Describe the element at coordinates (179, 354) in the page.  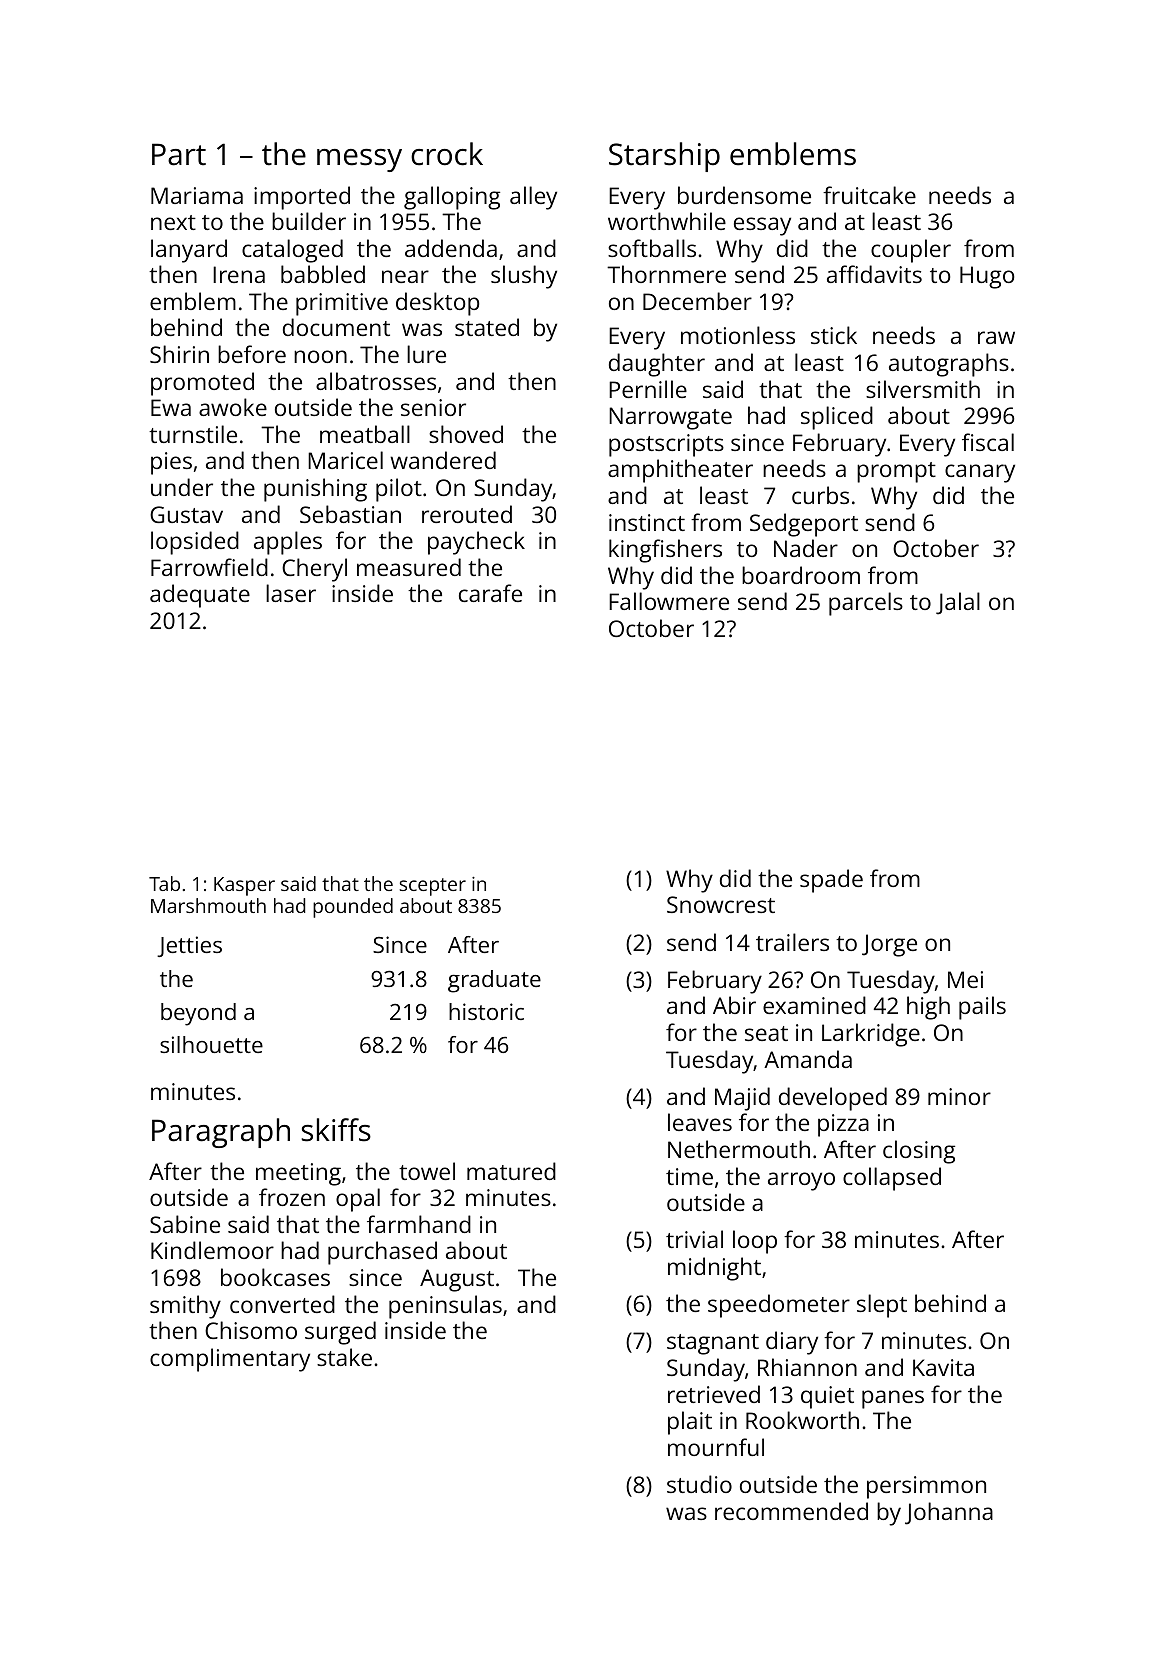
I see `Shirin` at that location.
